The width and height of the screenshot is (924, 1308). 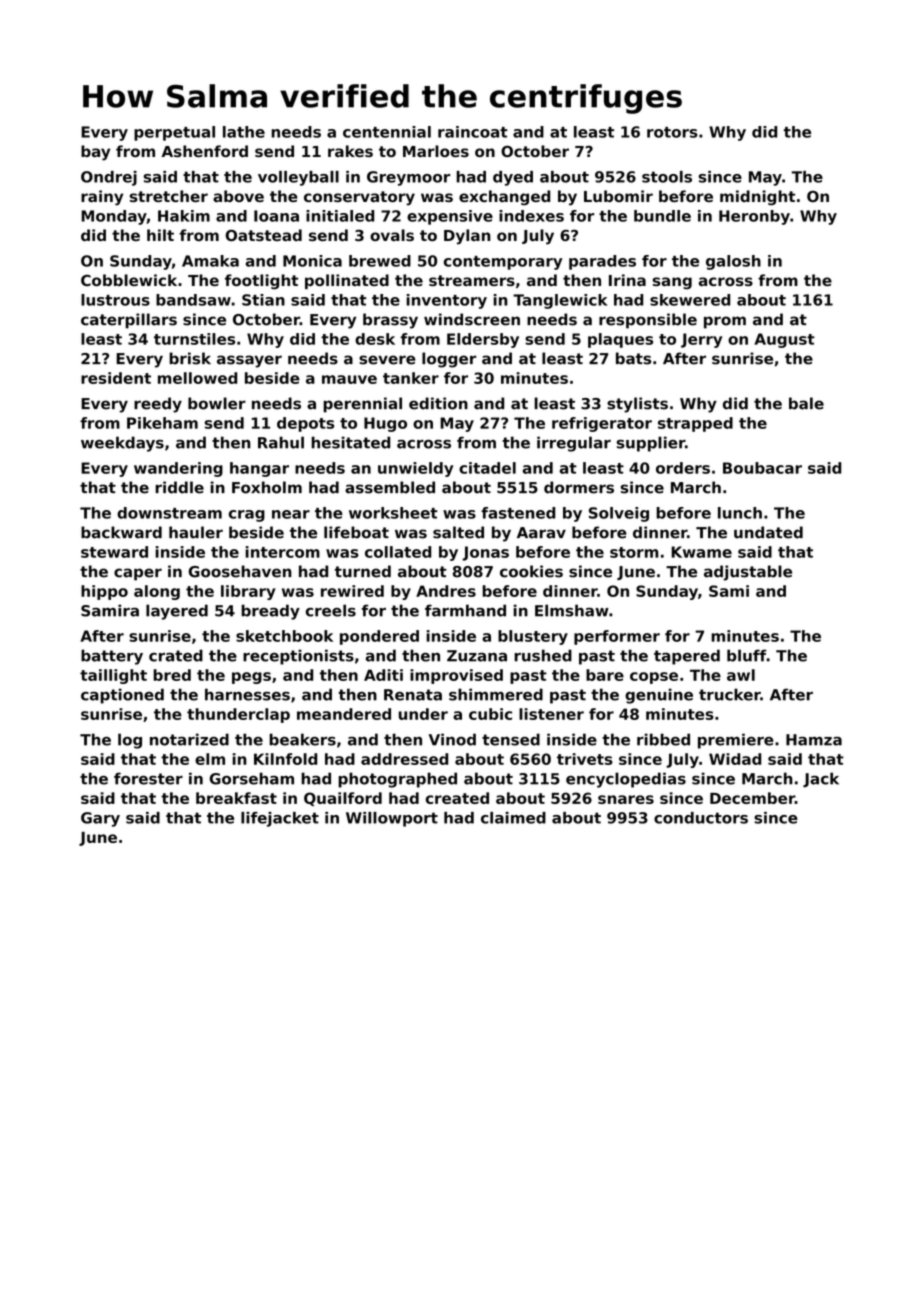 What do you see at coordinates (174, 133) in the screenshot?
I see `perpetual` at bounding box center [174, 133].
